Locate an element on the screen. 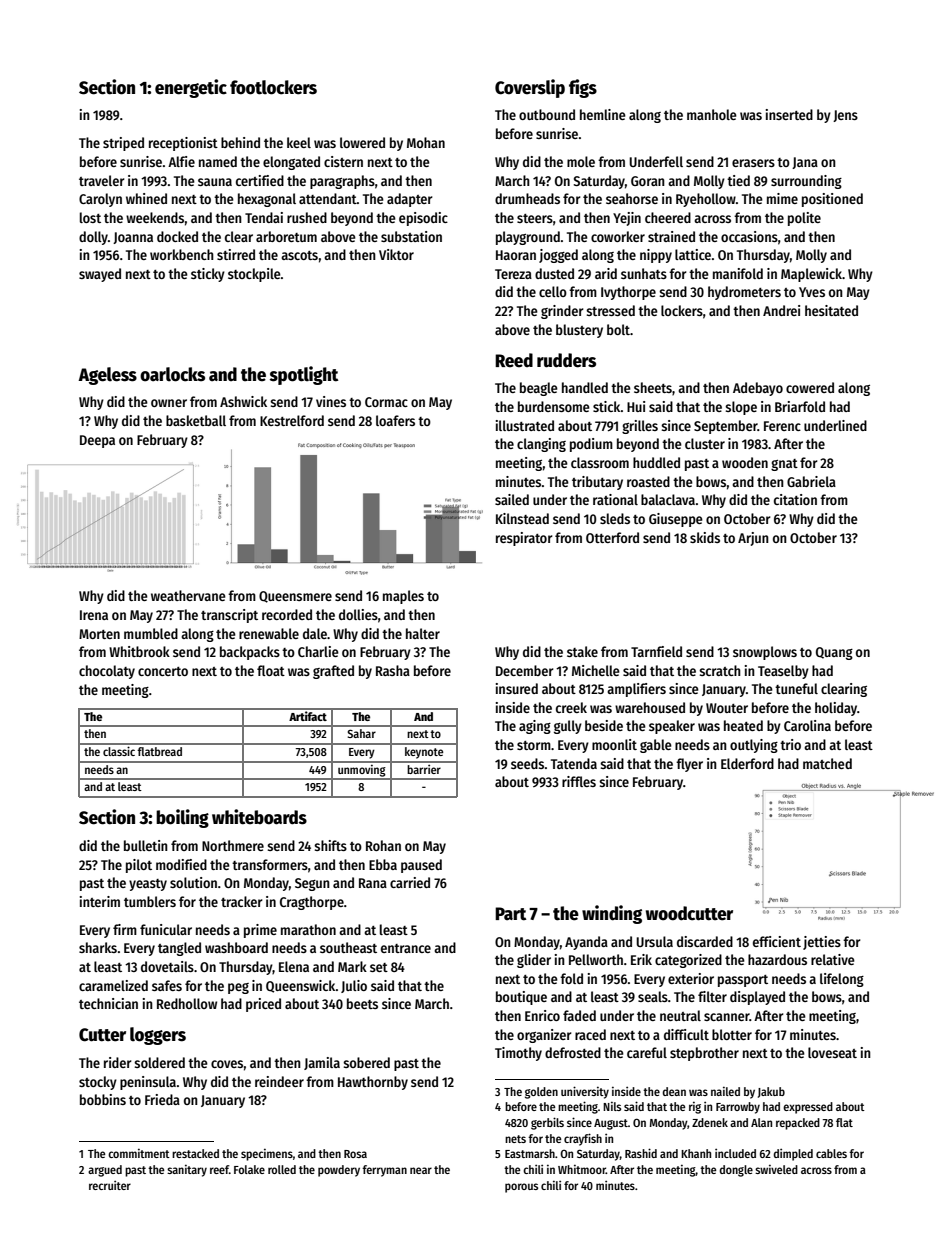  Tarnfield is located at coordinates (656, 651).
